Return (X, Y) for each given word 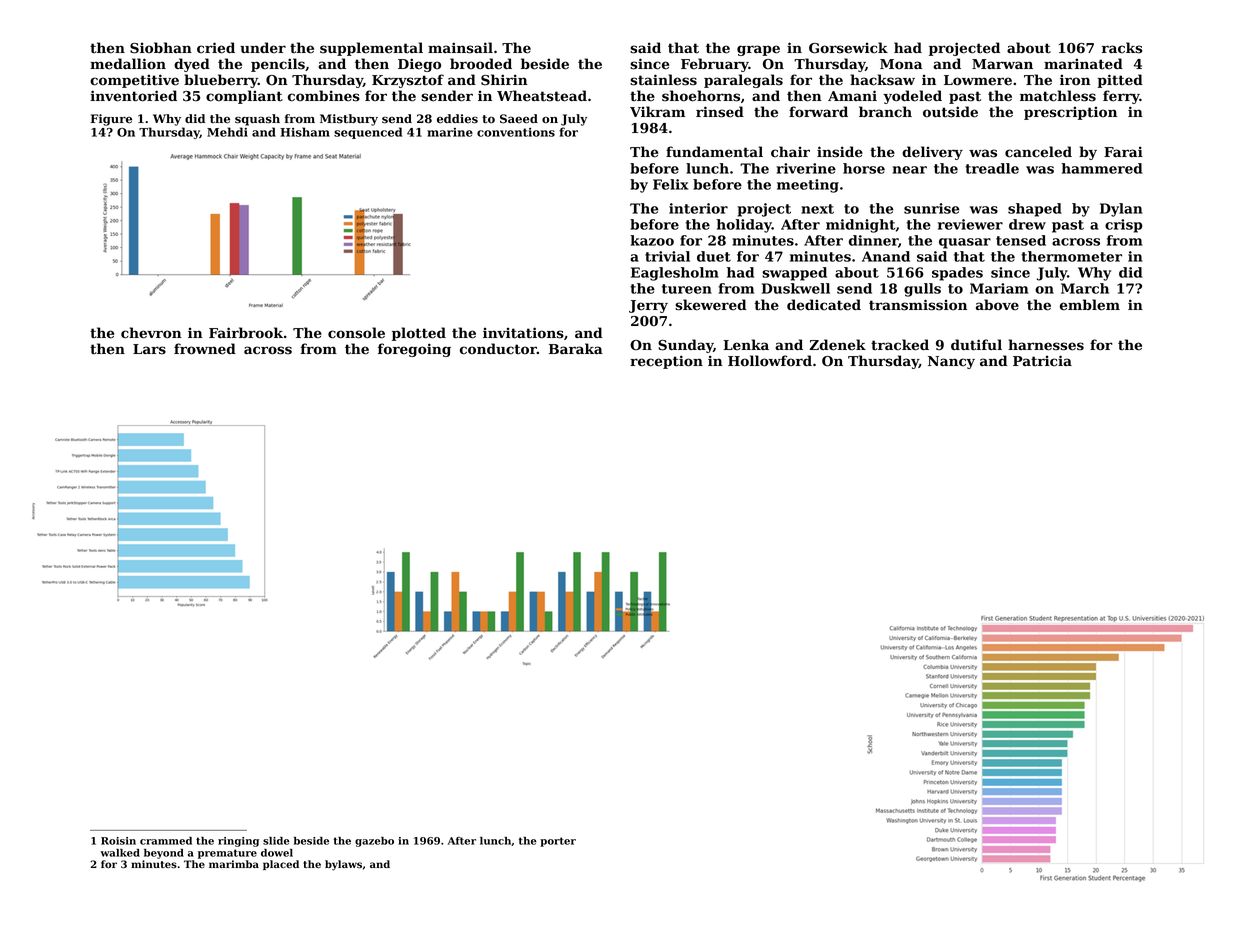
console (356, 333)
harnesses (1046, 345)
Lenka (746, 345)
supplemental (371, 49)
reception (666, 362)
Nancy (951, 362)
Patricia (1042, 361)
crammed (166, 841)
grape (758, 50)
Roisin (118, 841)
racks (1122, 48)
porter (558, 842)
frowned (205, 349)
